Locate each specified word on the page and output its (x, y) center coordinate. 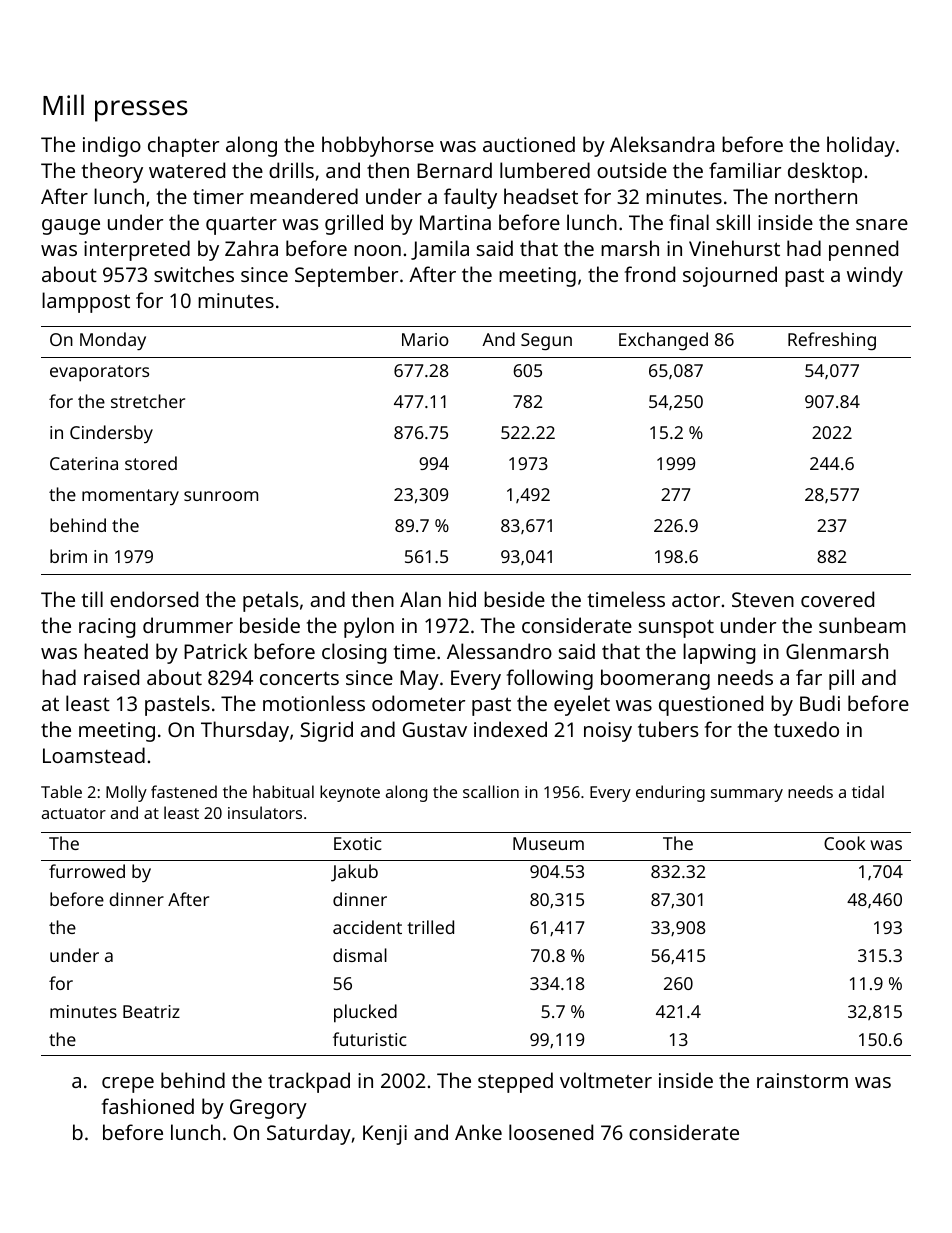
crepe (128, 1085)
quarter (241, 226)
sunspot (676, 629)
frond (650, 274)
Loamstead (94, 755)
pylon (369, 627)
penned (863, 250)
